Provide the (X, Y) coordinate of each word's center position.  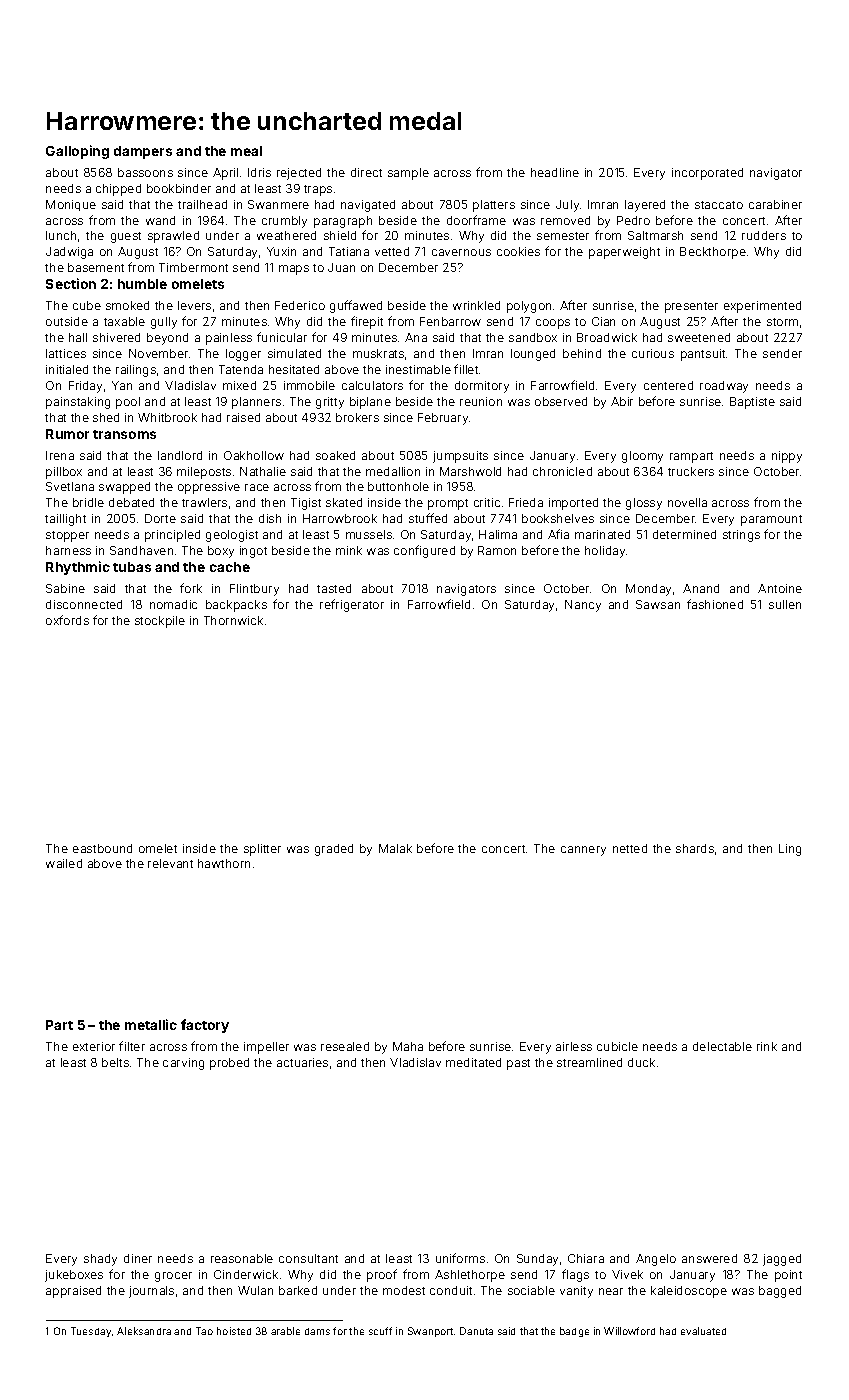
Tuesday (91, 1332)
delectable (722, 1046)
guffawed (356, 306)
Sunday (537, 1260)
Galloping (77, 152)
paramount (771, 520)
